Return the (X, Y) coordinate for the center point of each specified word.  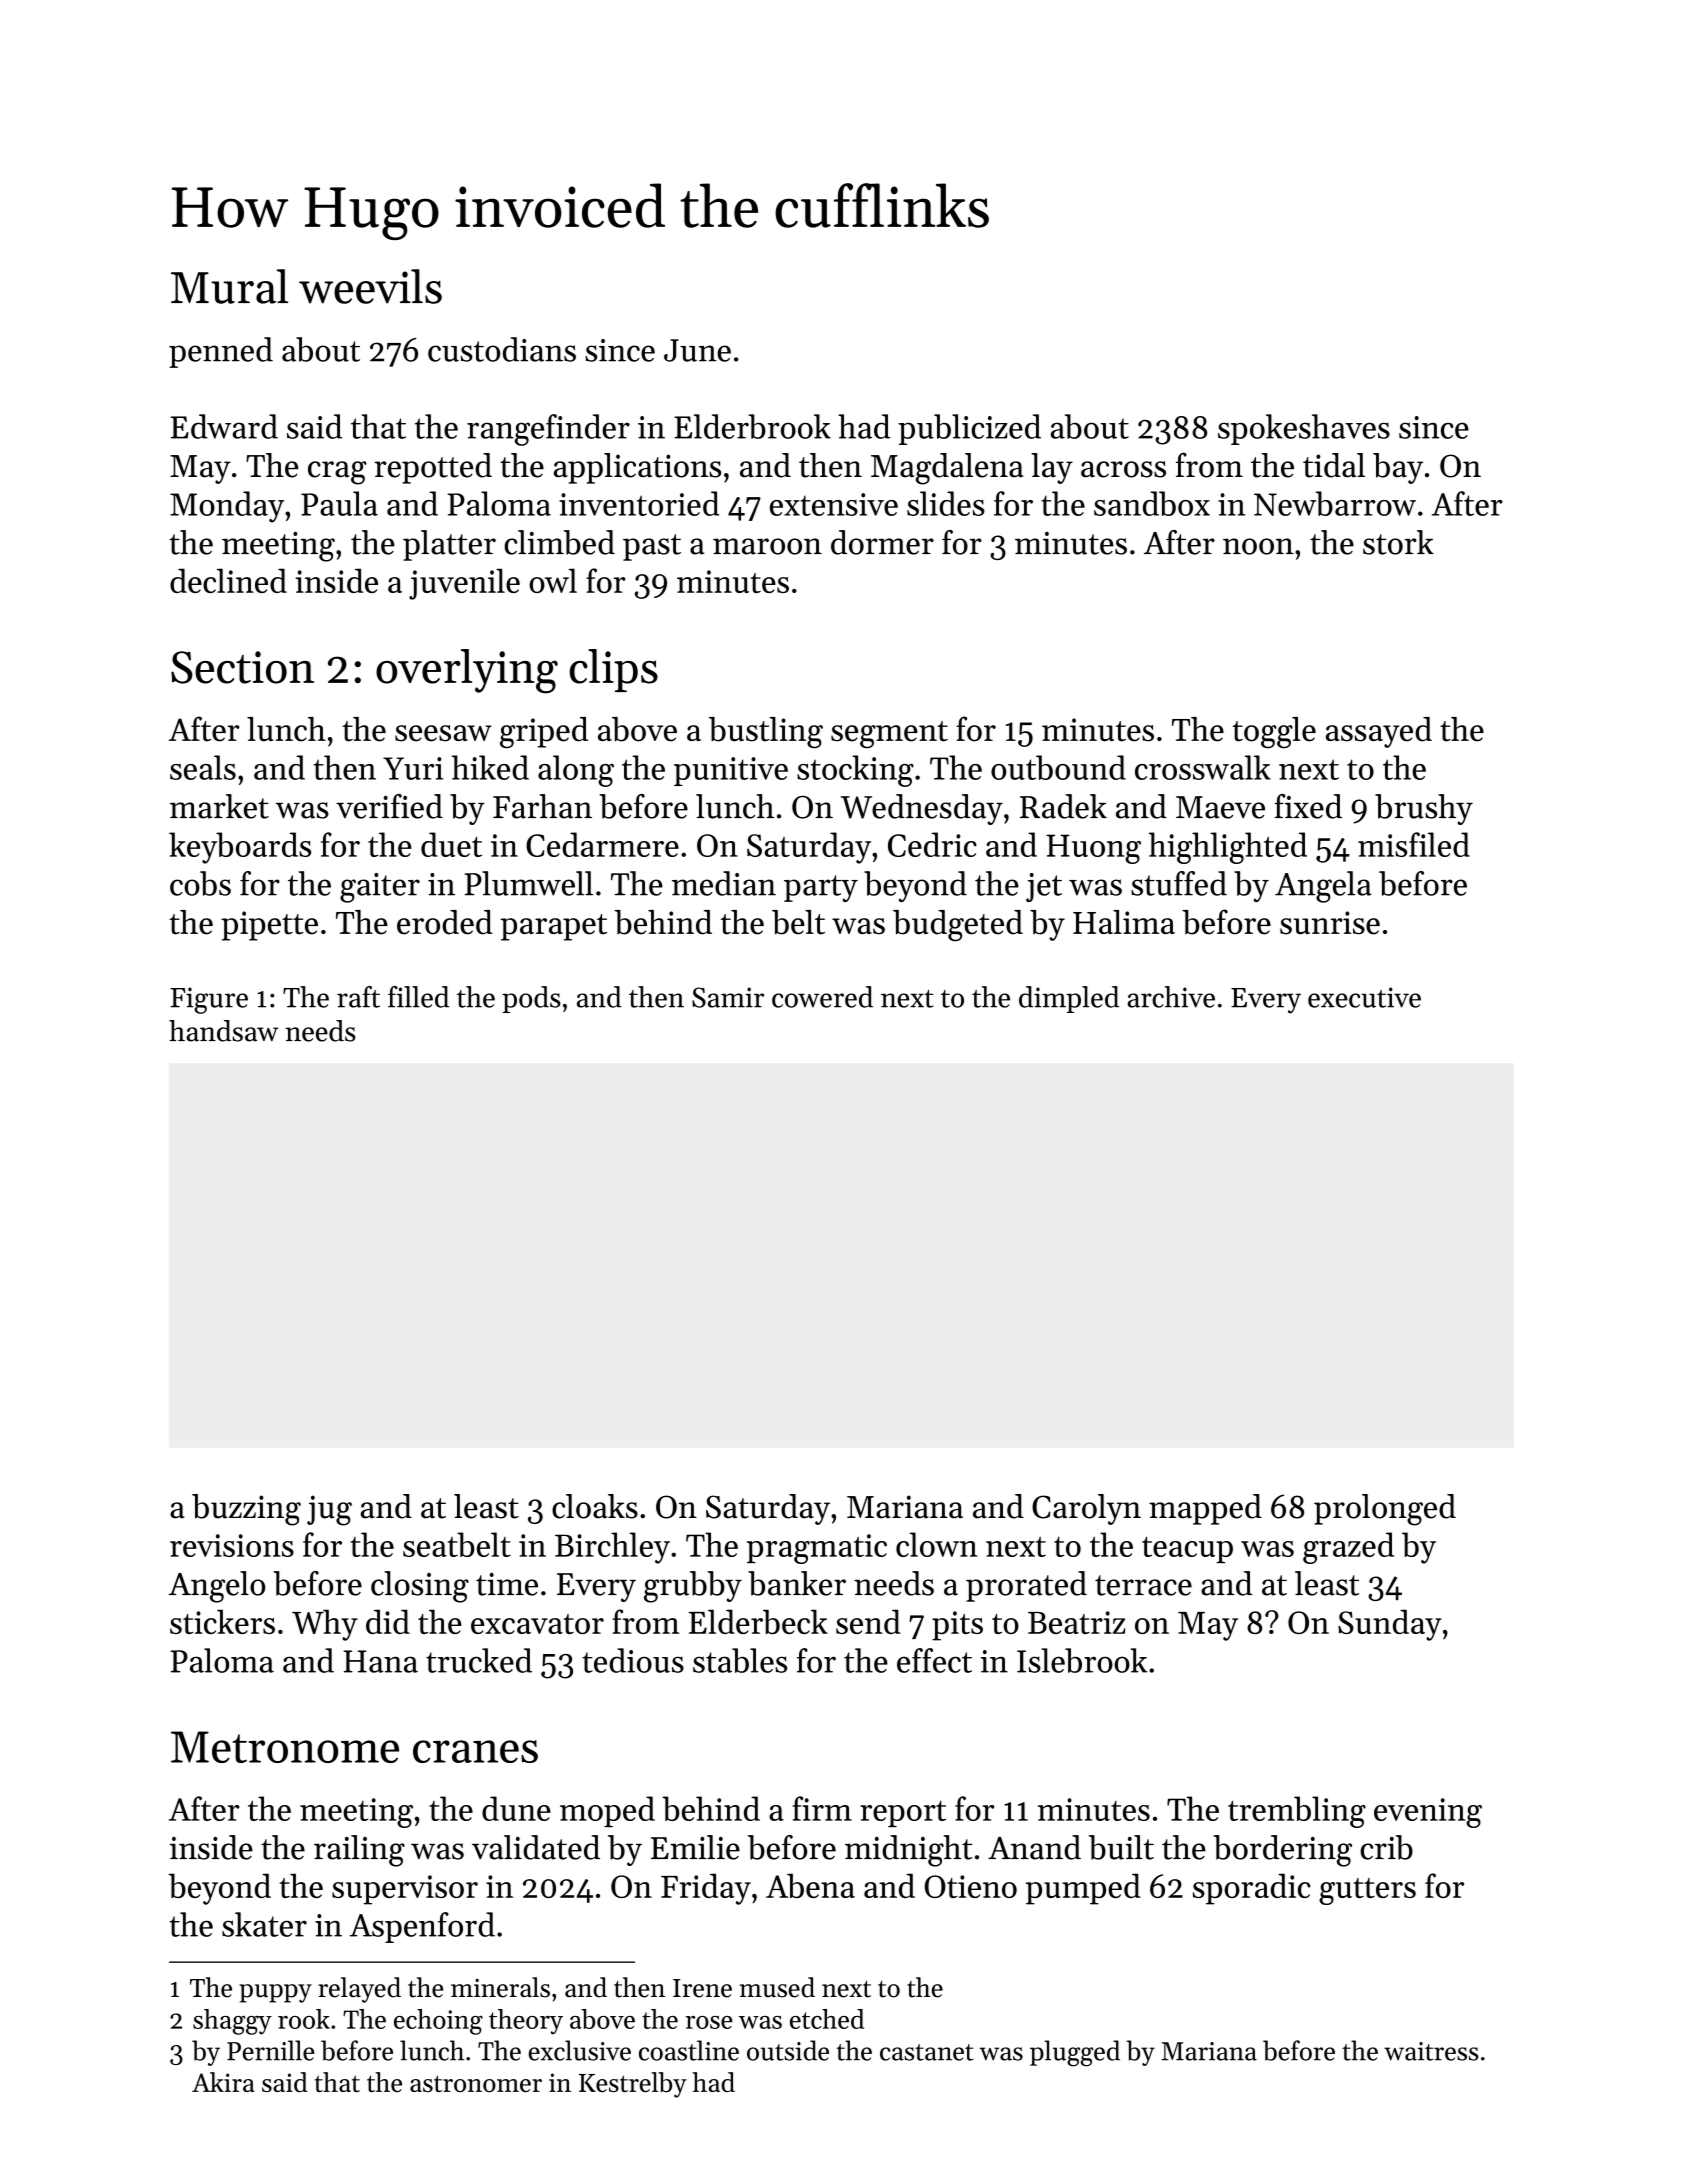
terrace (1143, 1585)
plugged (1075, 2053)
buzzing (246, 1510)
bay (1398, 468)
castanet (927, 2052)
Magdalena (947, 469)
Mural (229, 286)
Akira (223, 2082)
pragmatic (817, 1549)
